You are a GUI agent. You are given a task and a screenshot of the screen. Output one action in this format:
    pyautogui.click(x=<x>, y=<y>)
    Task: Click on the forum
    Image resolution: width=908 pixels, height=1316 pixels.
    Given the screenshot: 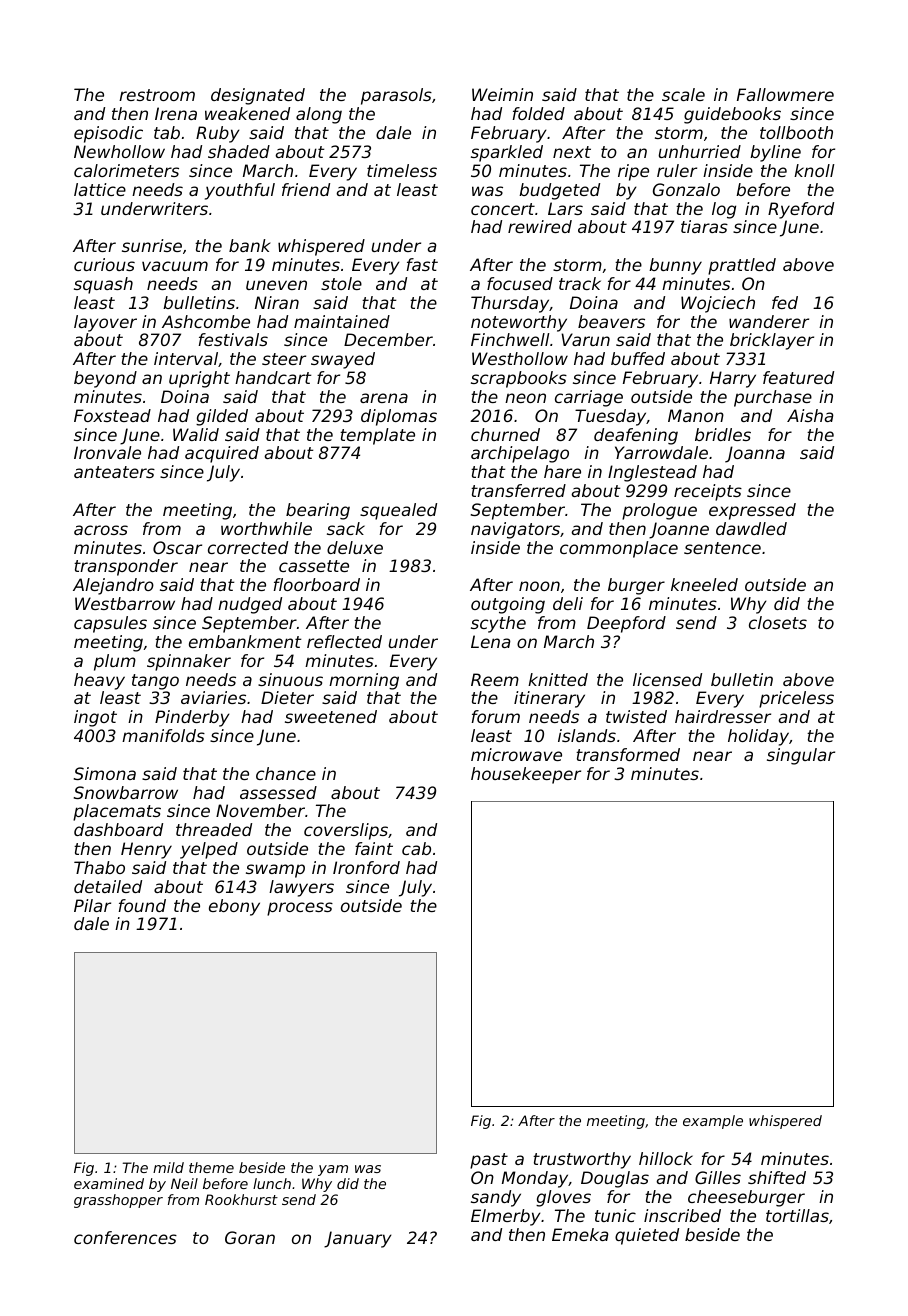 What is the action you would take?
    pyautogui.click(x=496, y=716)
